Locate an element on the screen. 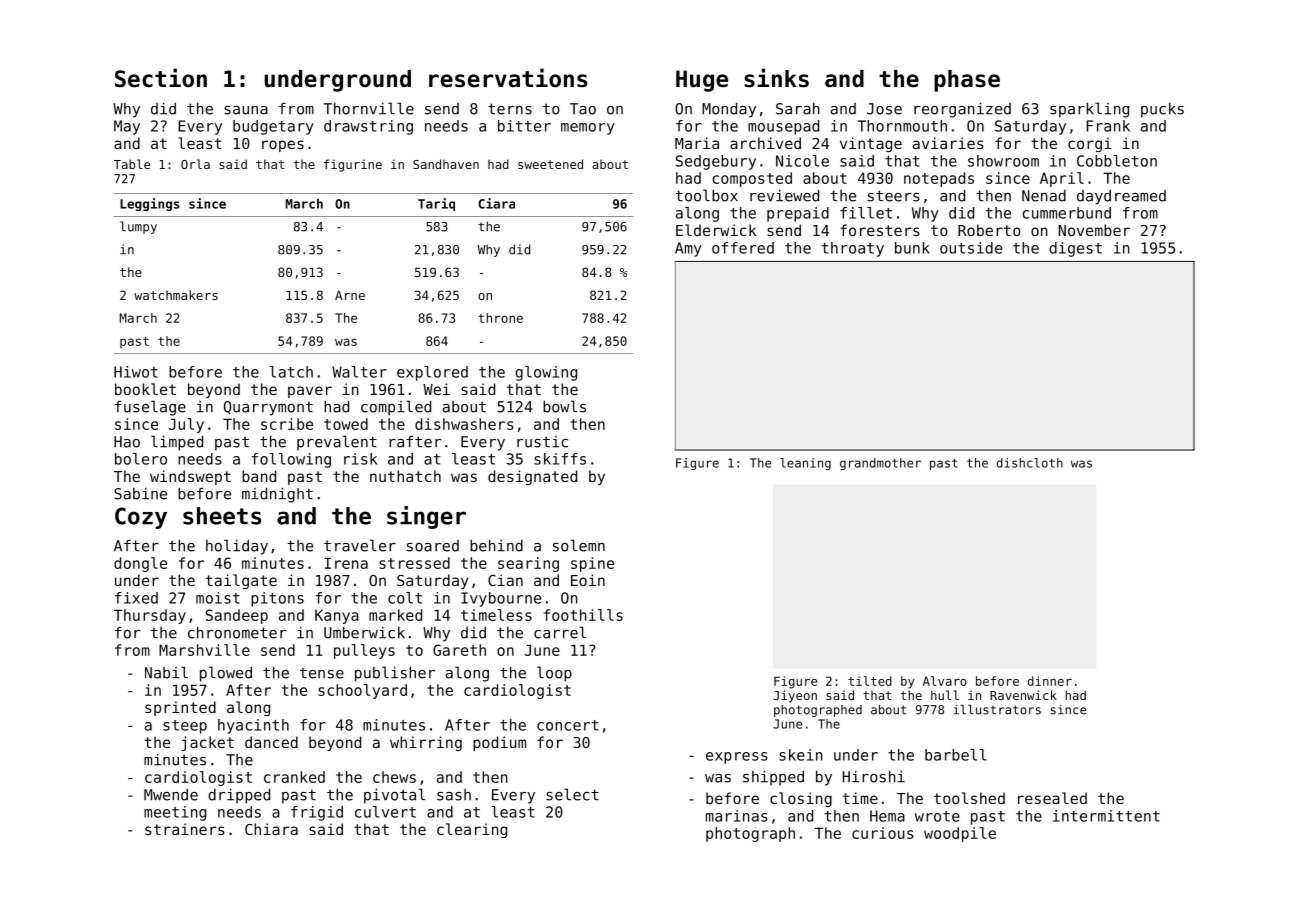 This screenshot has width=1308, height=924. spine is located at coordinates (592, 564).
